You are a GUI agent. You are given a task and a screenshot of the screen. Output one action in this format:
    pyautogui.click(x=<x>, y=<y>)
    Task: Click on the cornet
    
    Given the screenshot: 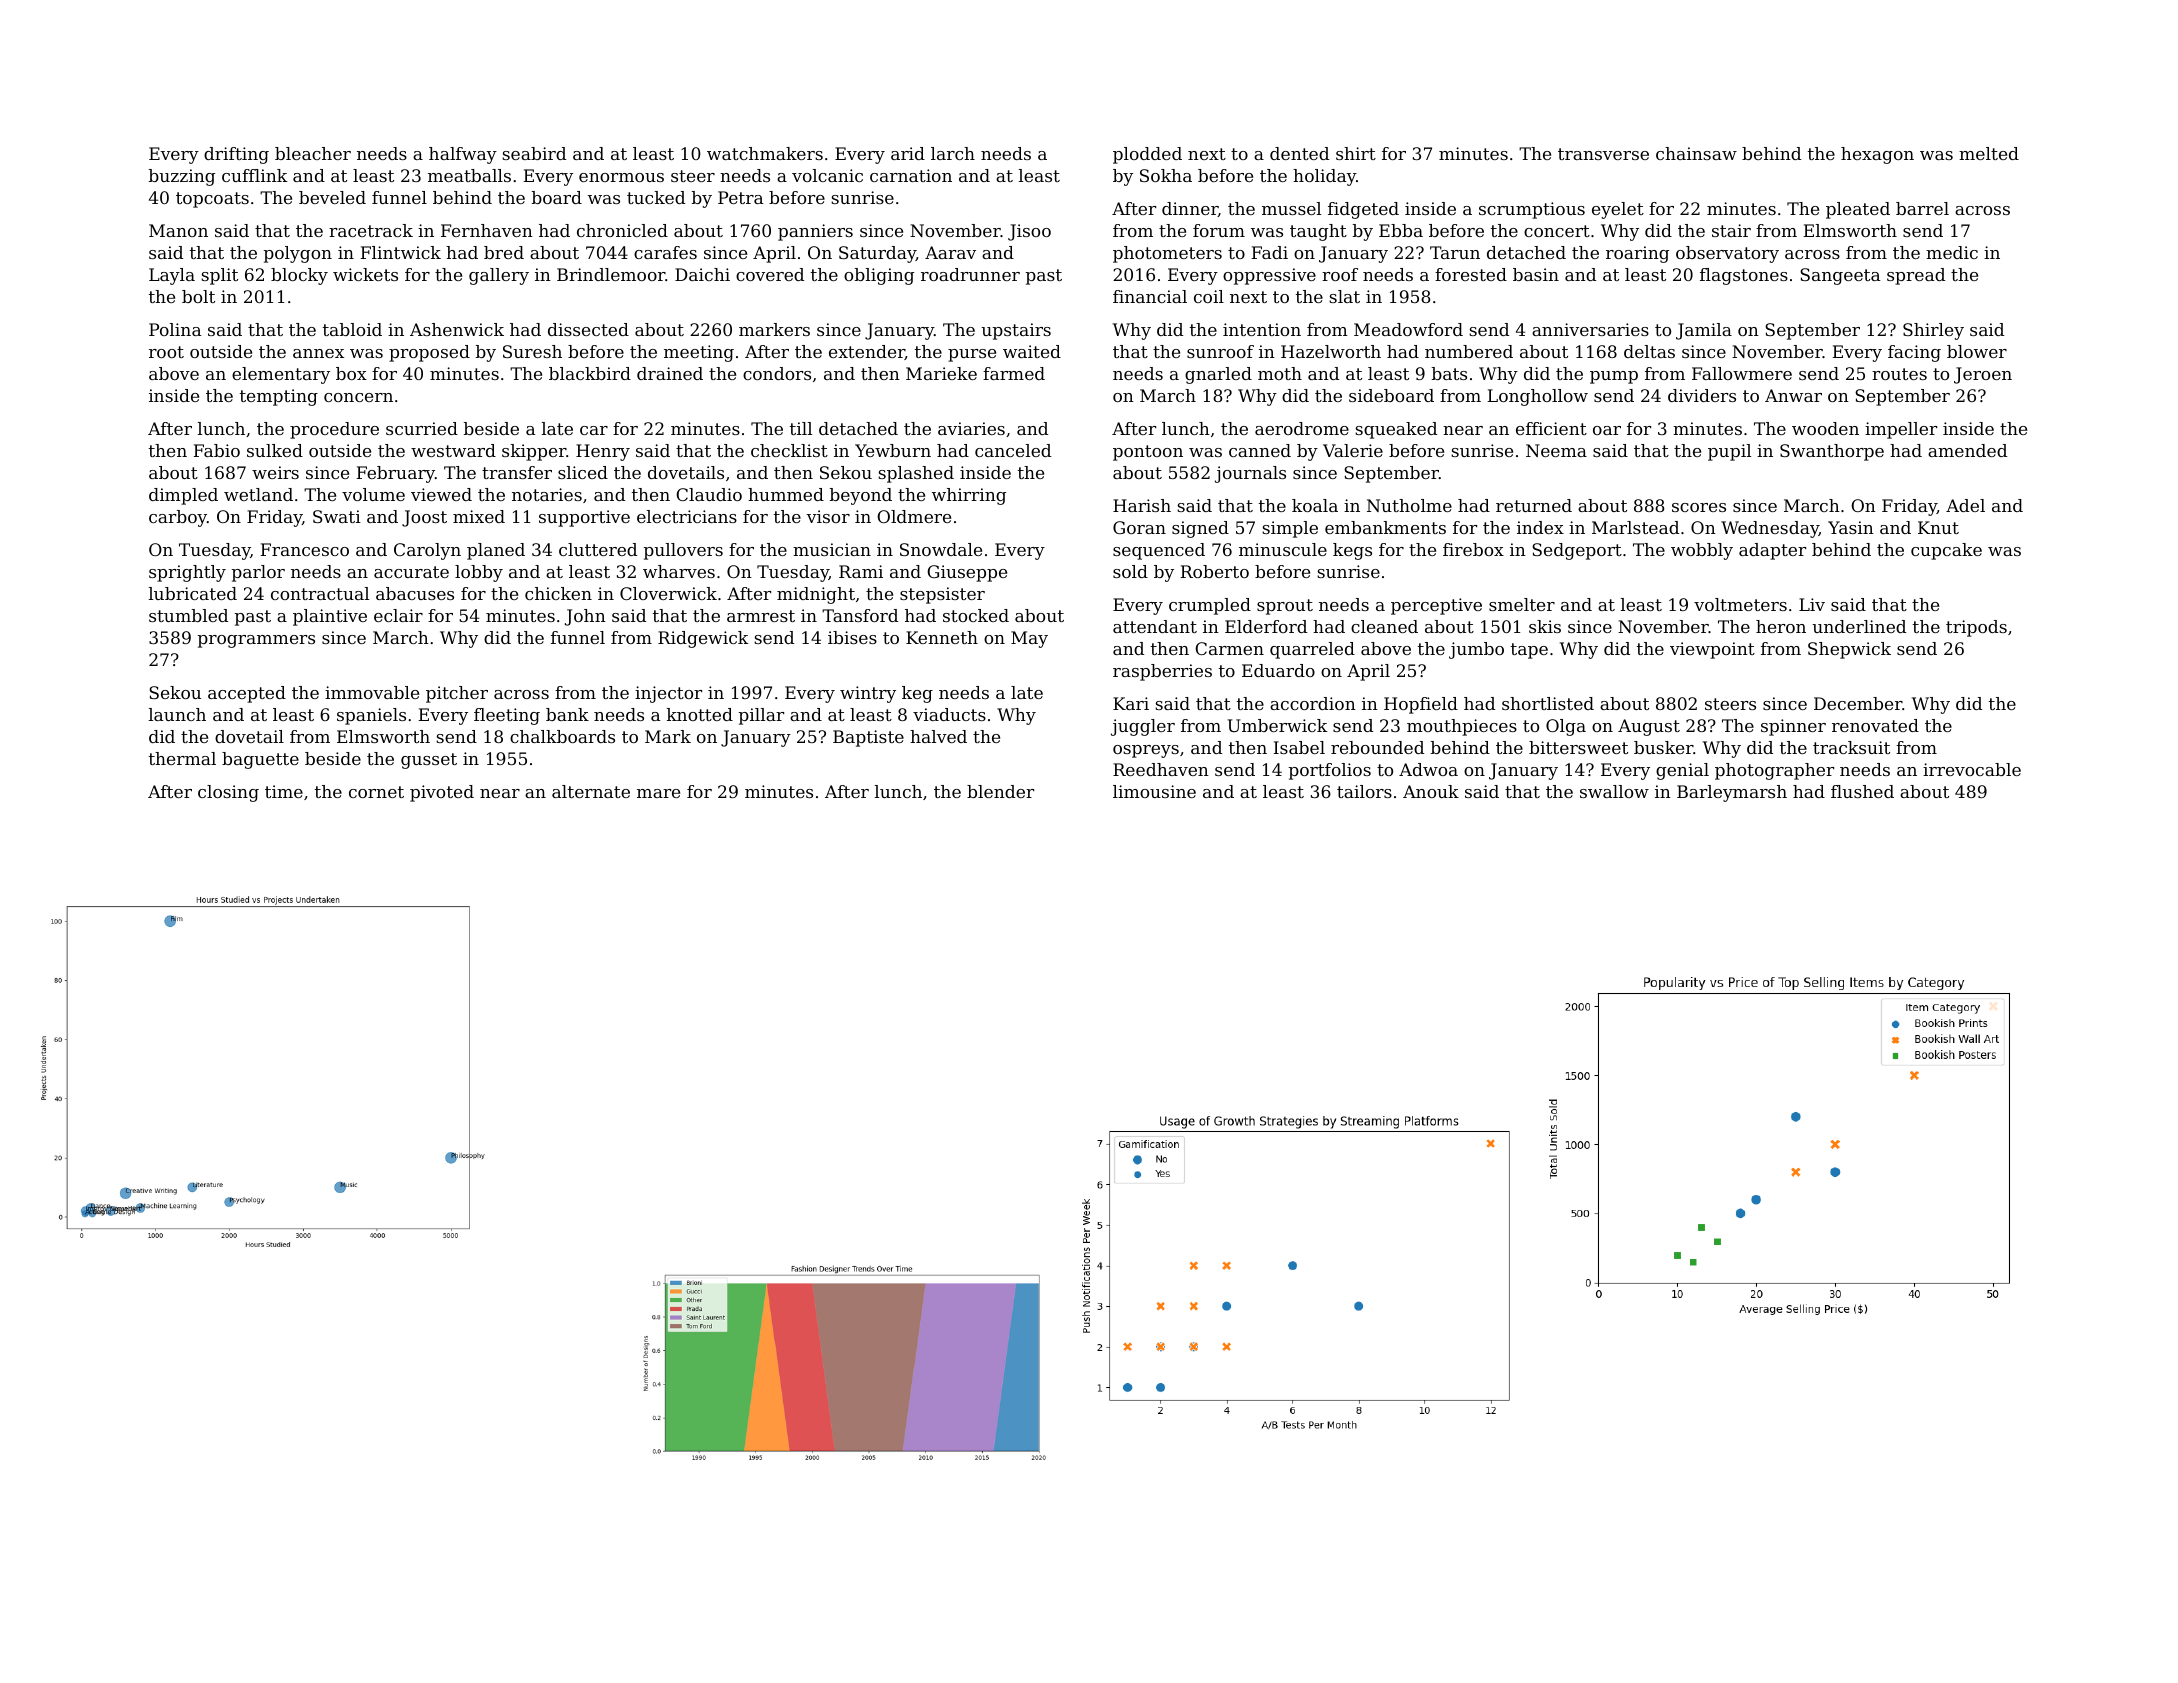 What is the action you would take?
    pyautogui.click(x=376, y=792)
